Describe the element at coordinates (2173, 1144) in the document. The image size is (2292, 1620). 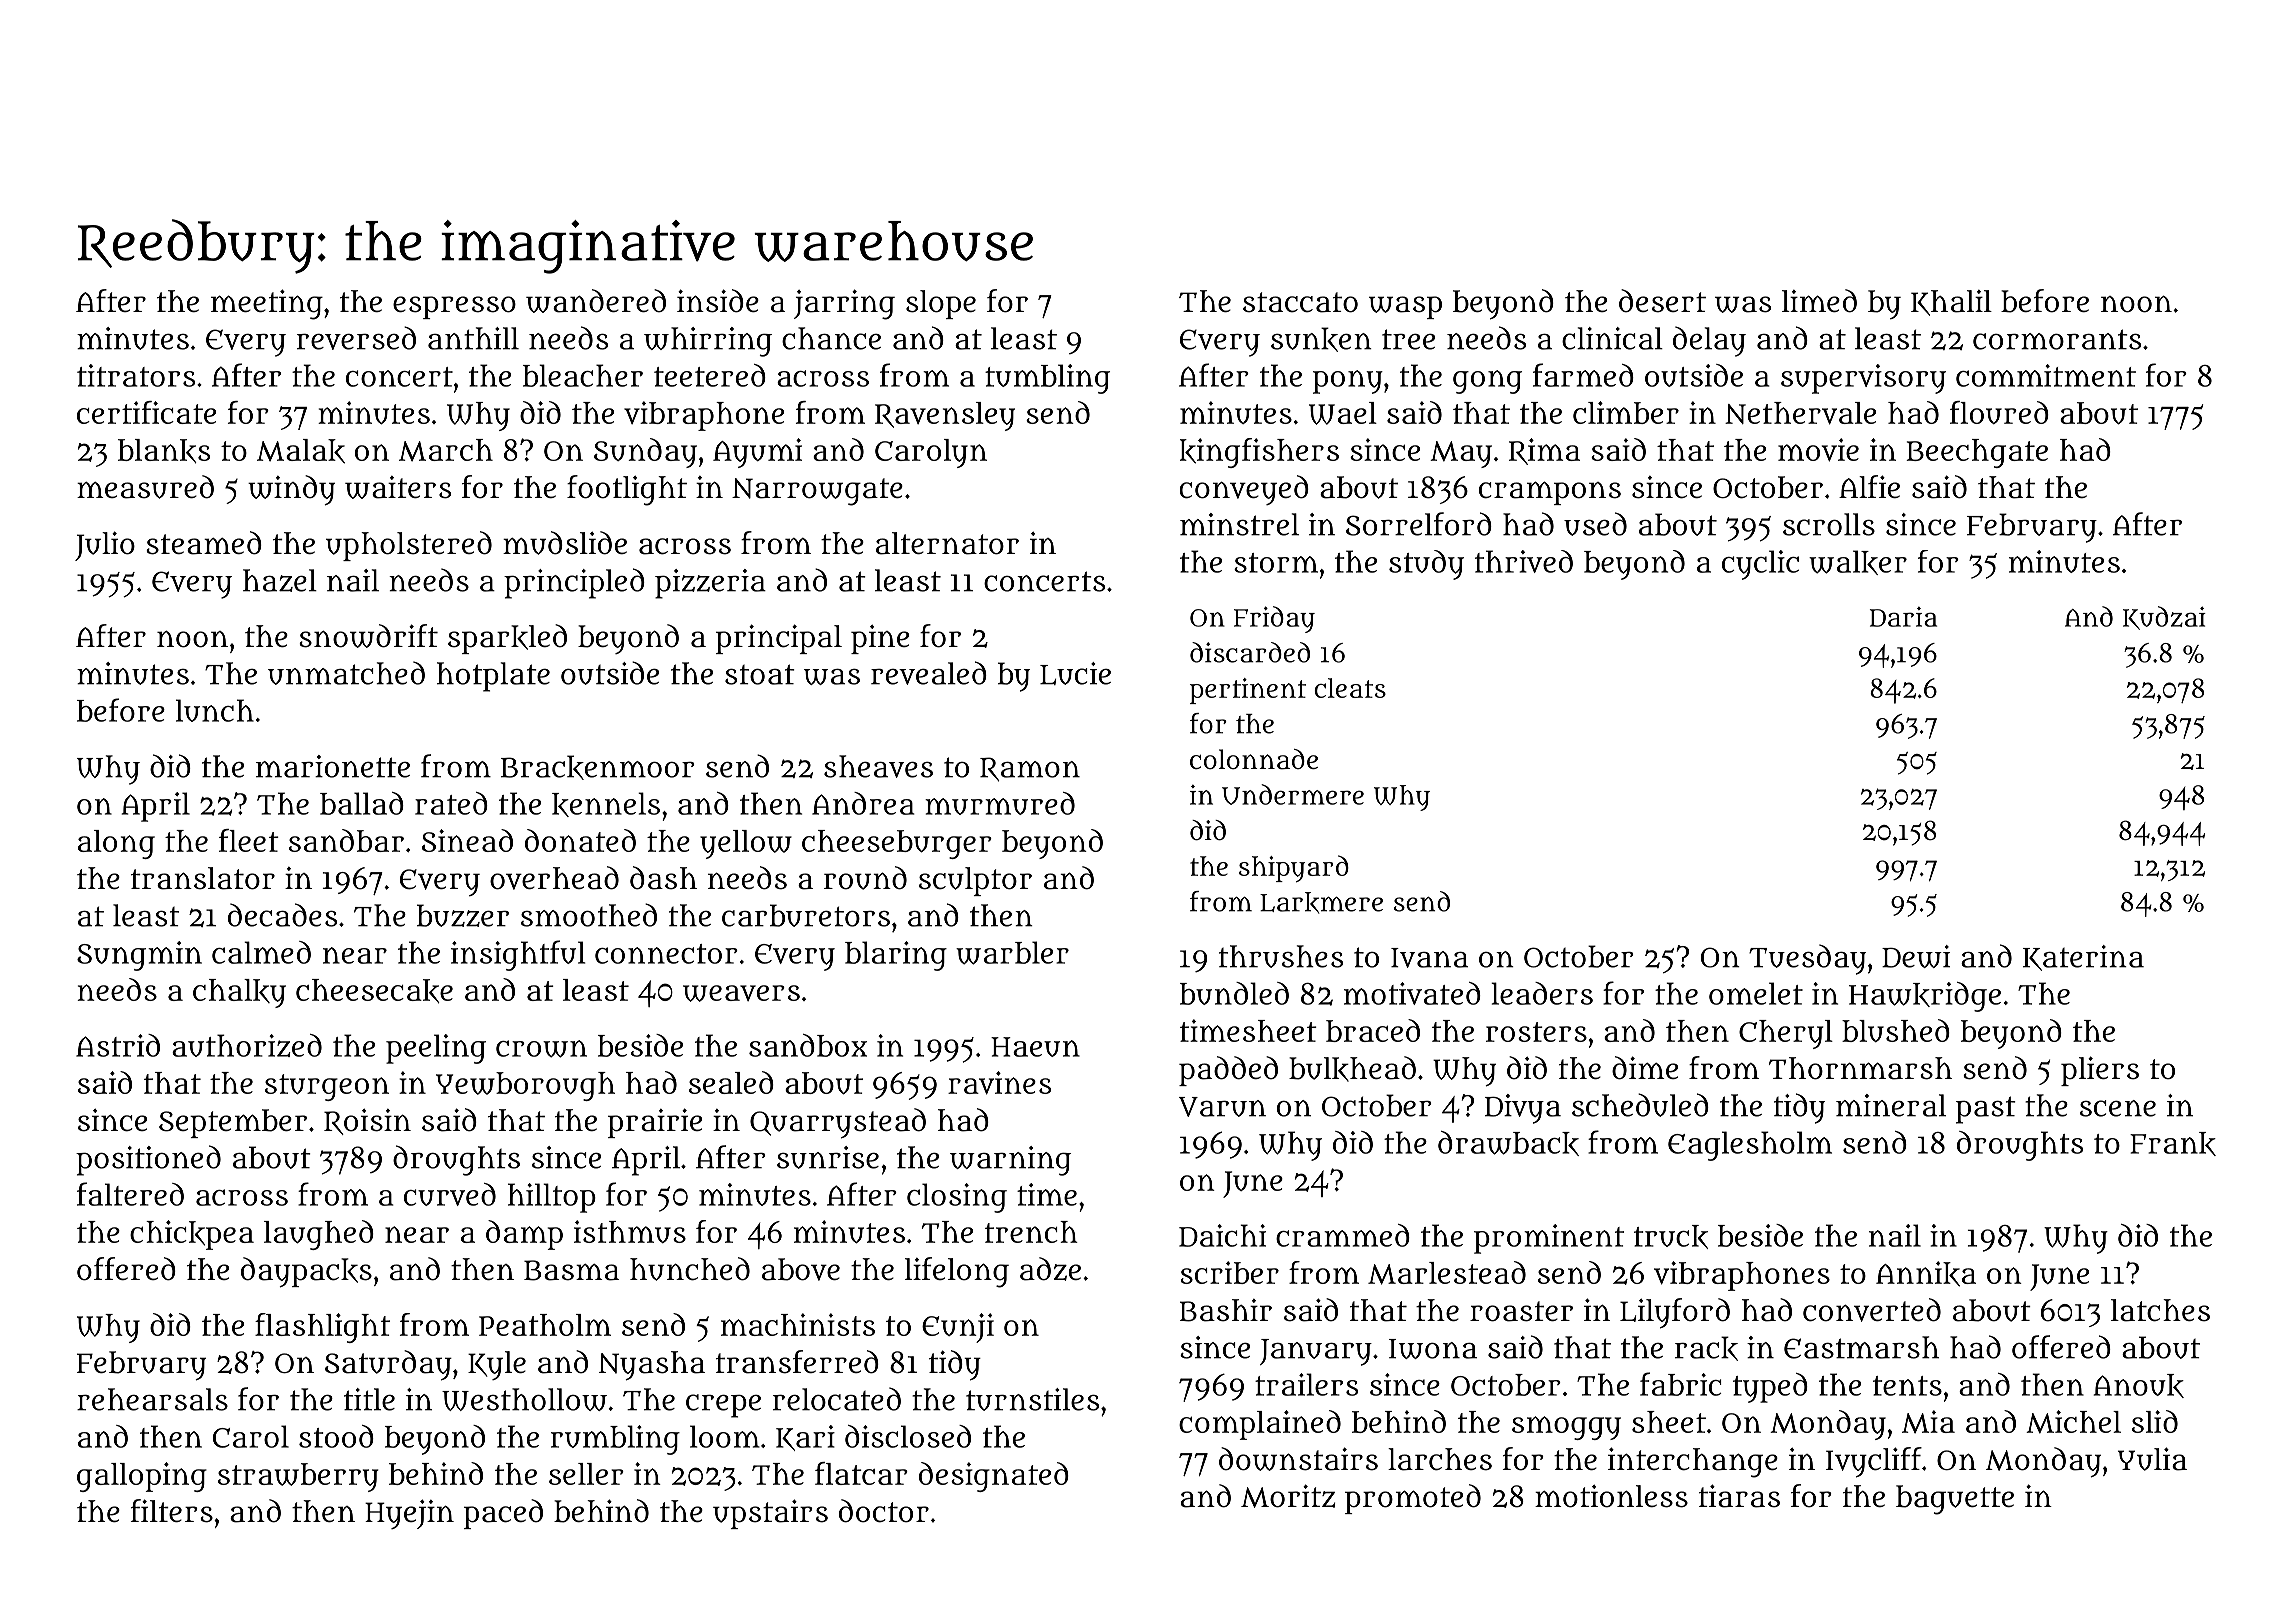
I see `Frank` at that location.
